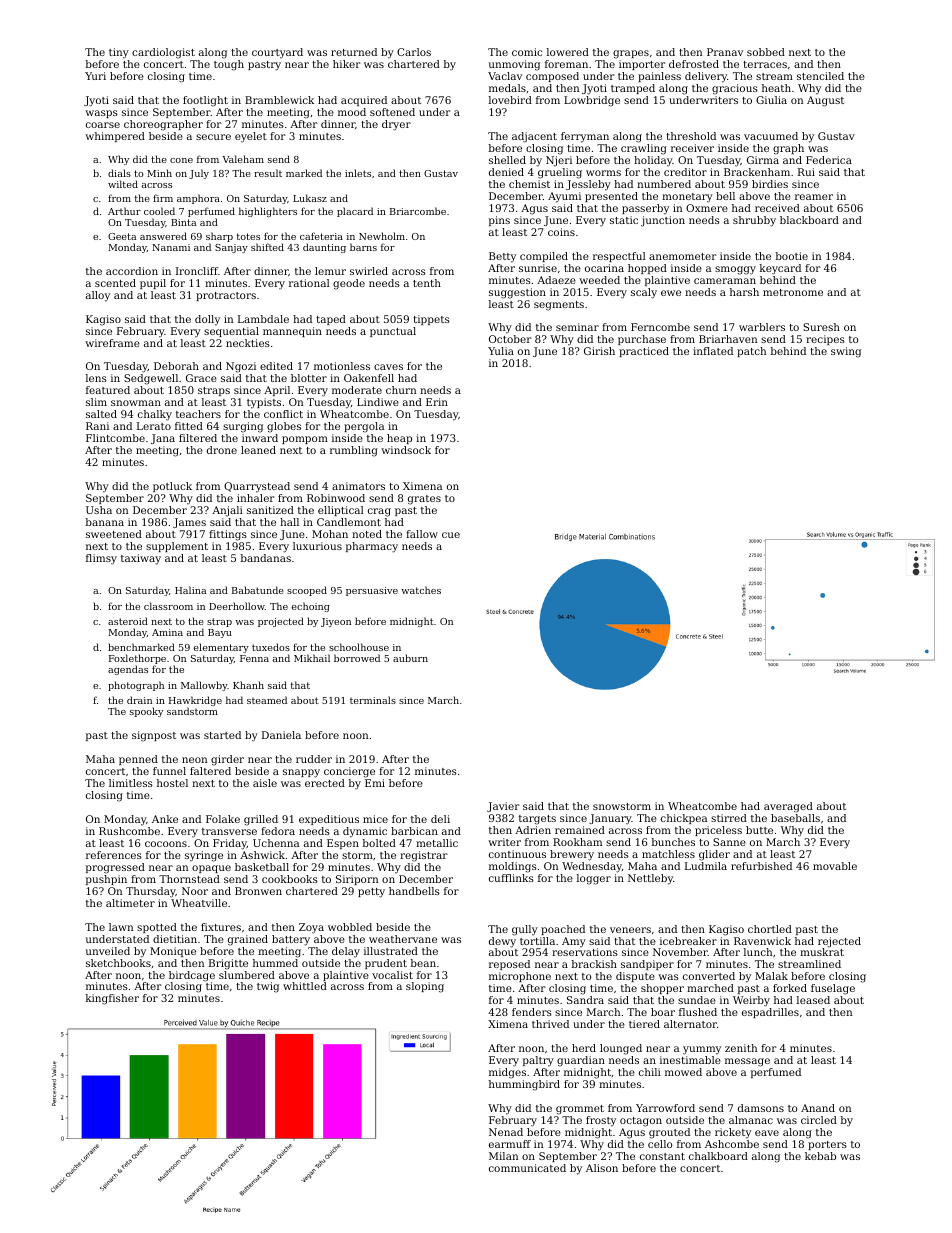  I want to click on twig, so click(268, 987).
